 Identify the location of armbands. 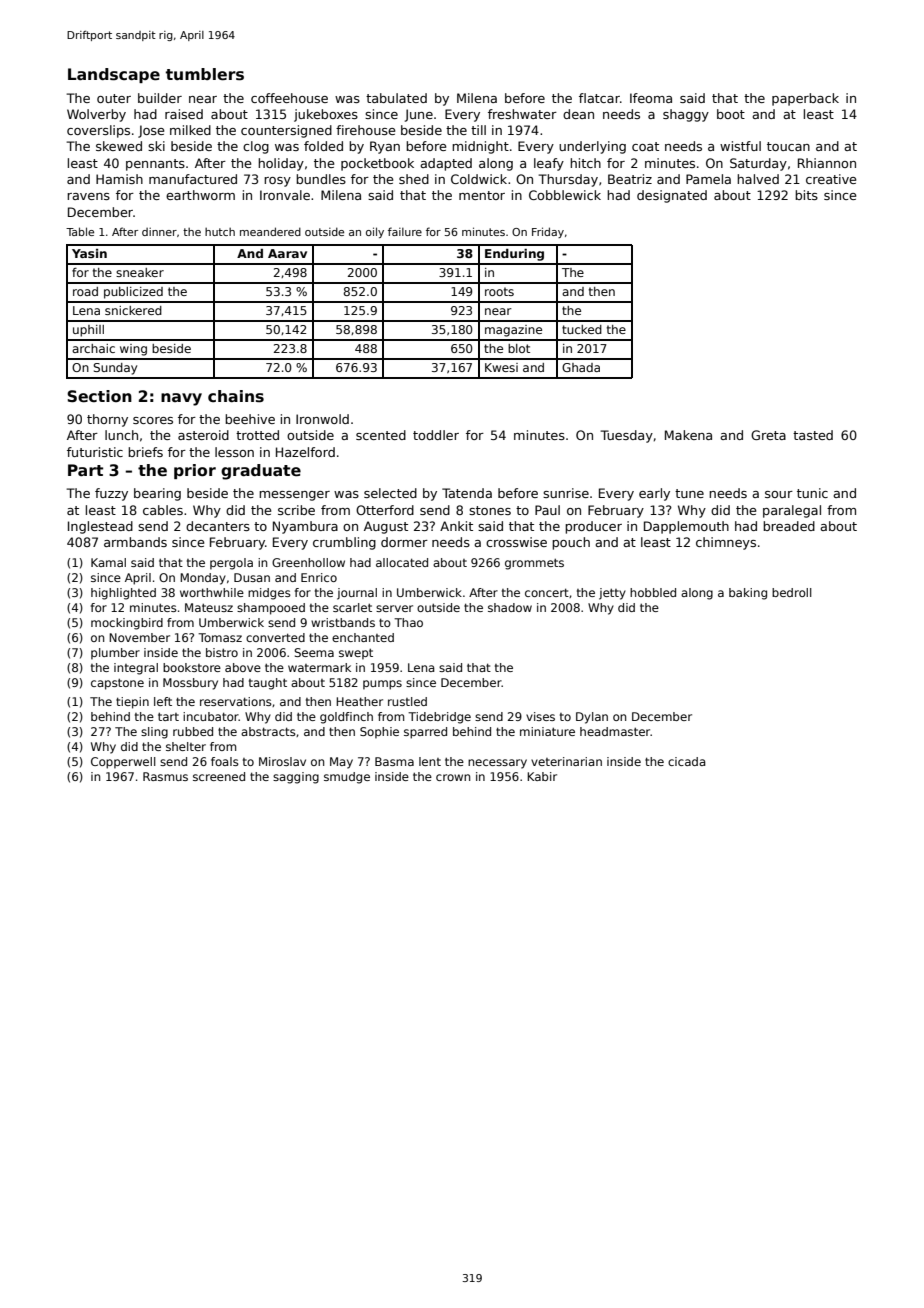
(135, 542).
